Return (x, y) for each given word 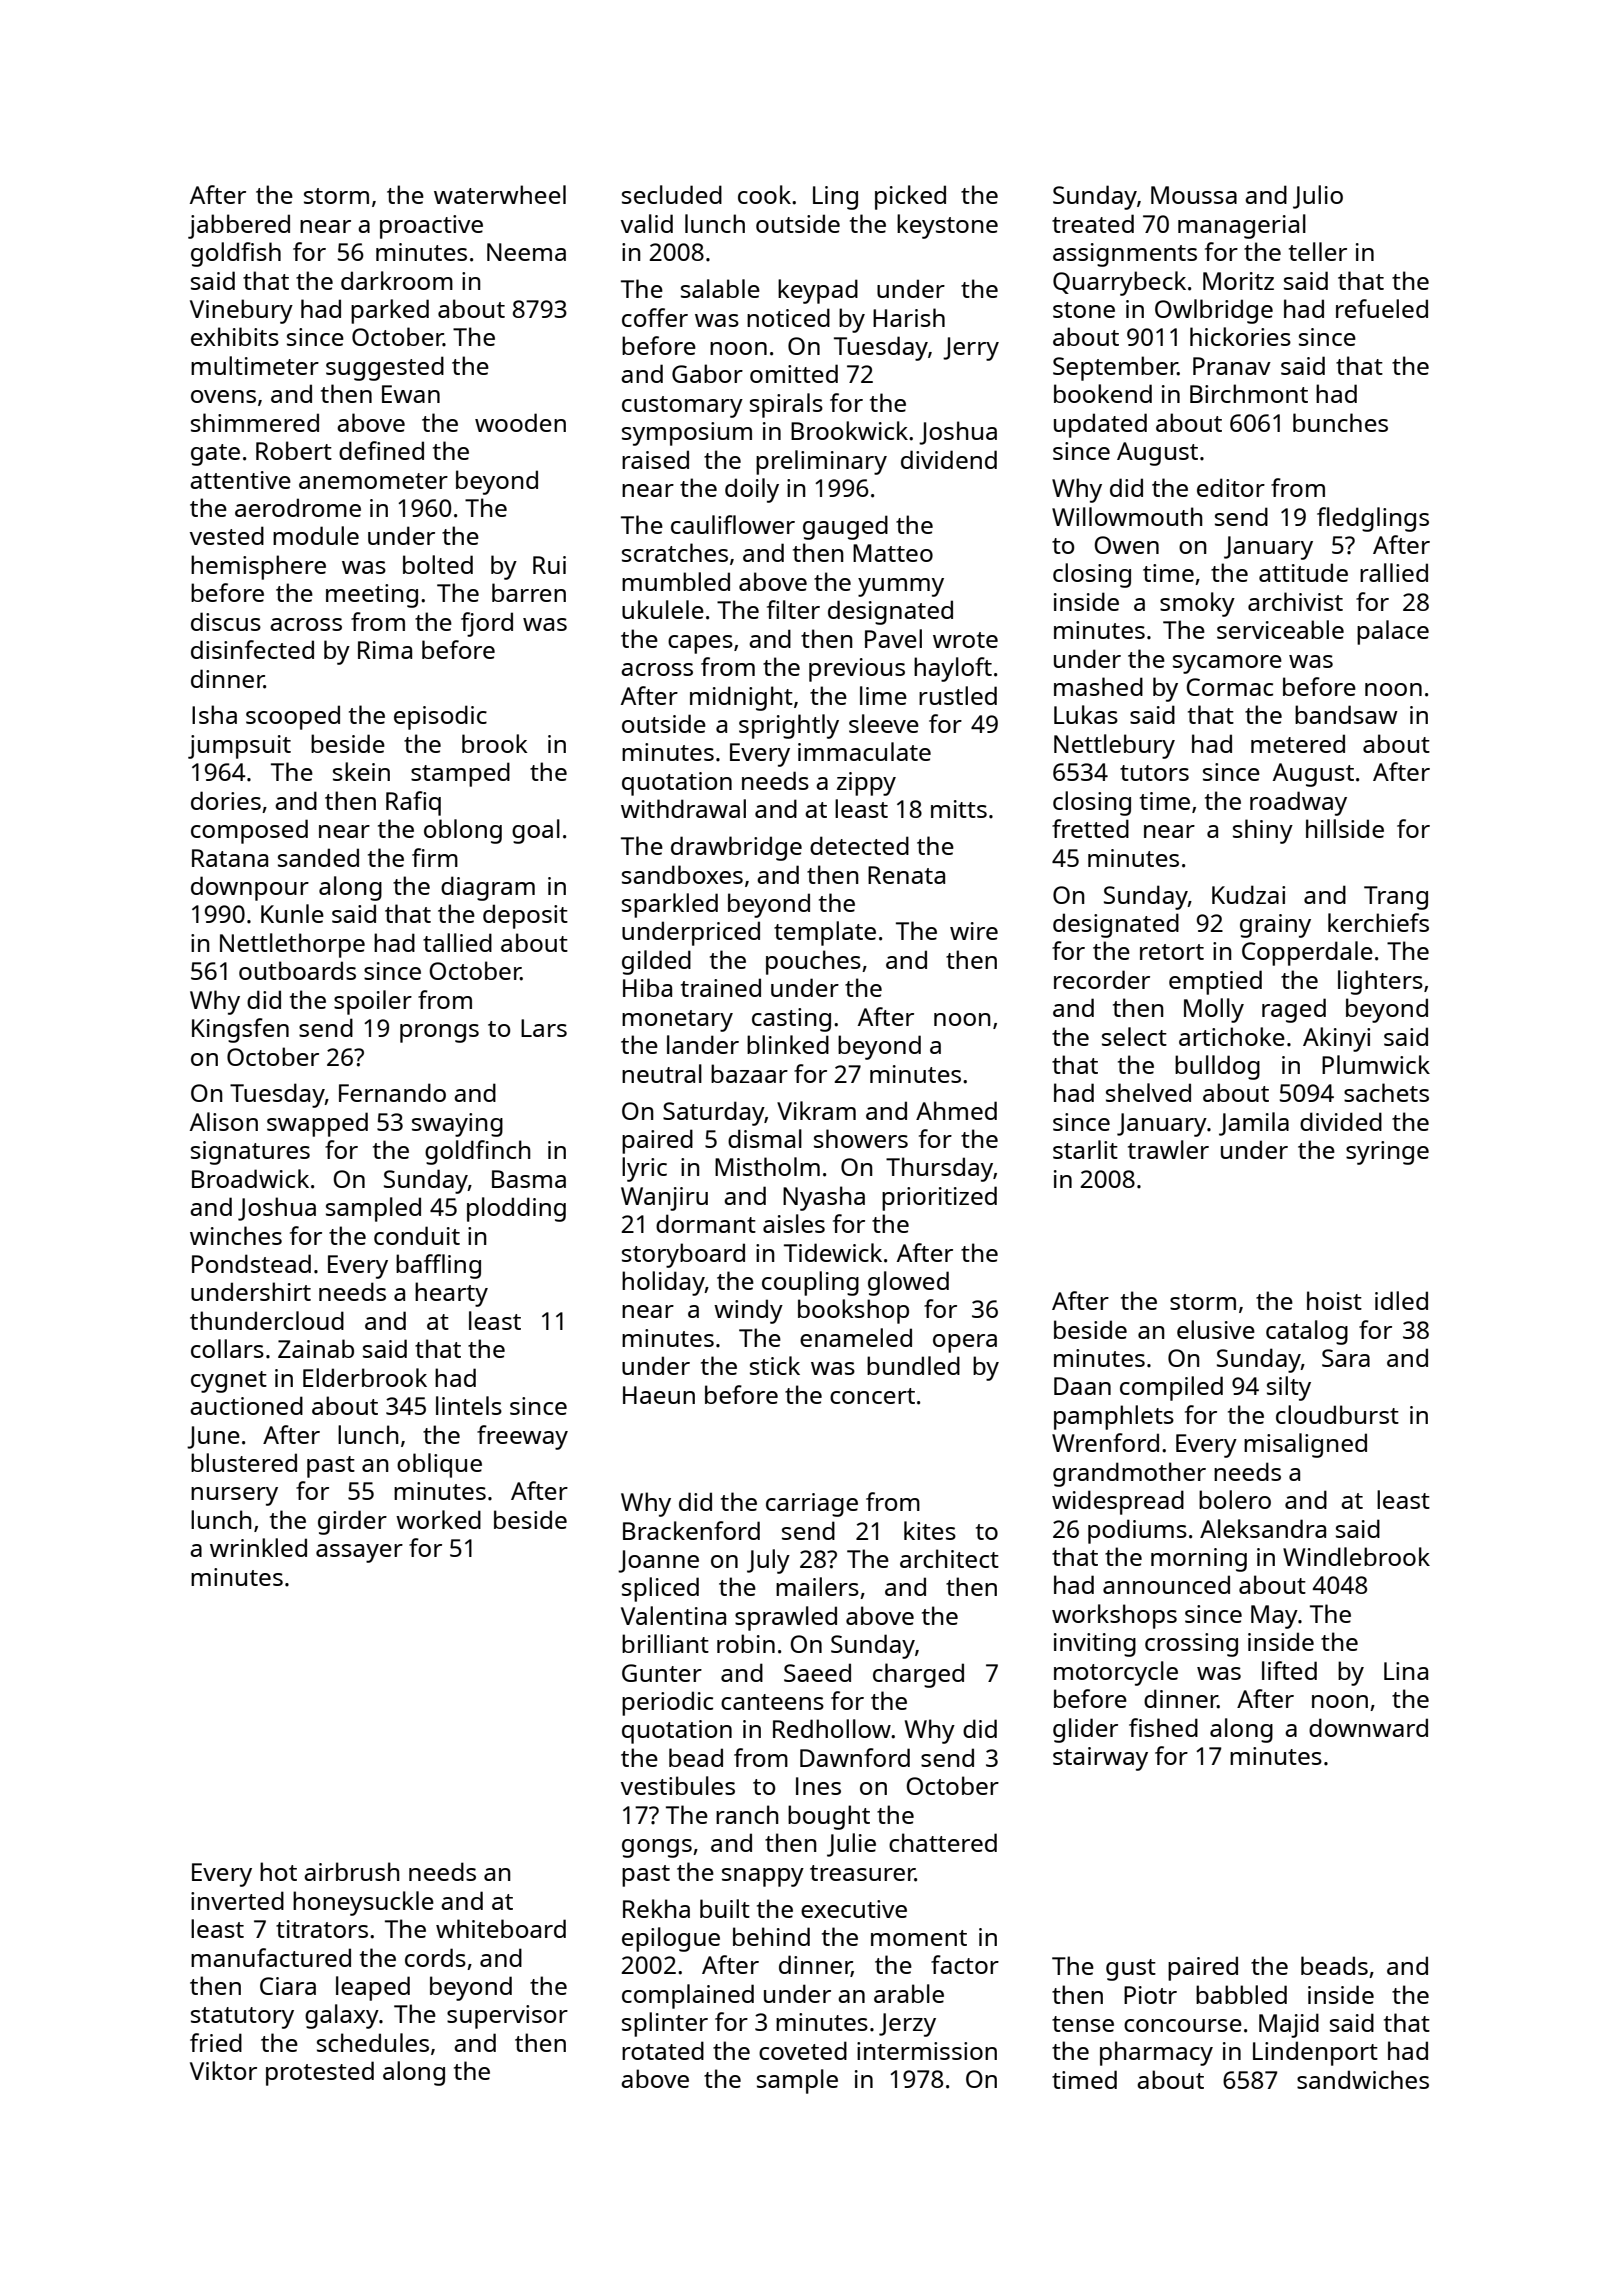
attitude (1303, 572)
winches (236, 1235)
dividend (949, 459)
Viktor (223, 2070)
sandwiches (1363, 2079)
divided (1341, 1121)
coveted (803, 2050)
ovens (223, 396)
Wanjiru (664, 1199)
